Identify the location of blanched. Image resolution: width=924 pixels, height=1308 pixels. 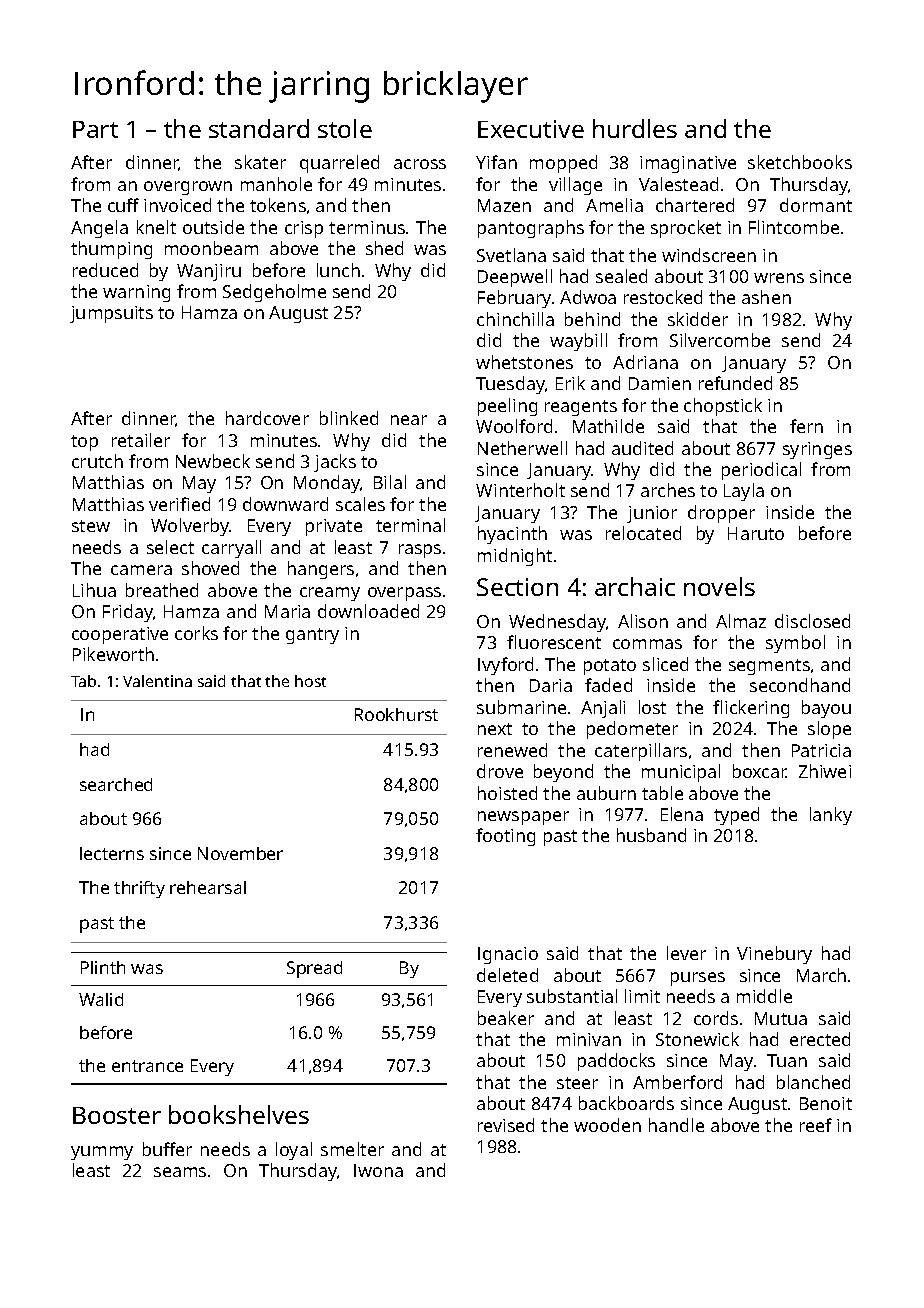
(813, 1082).
